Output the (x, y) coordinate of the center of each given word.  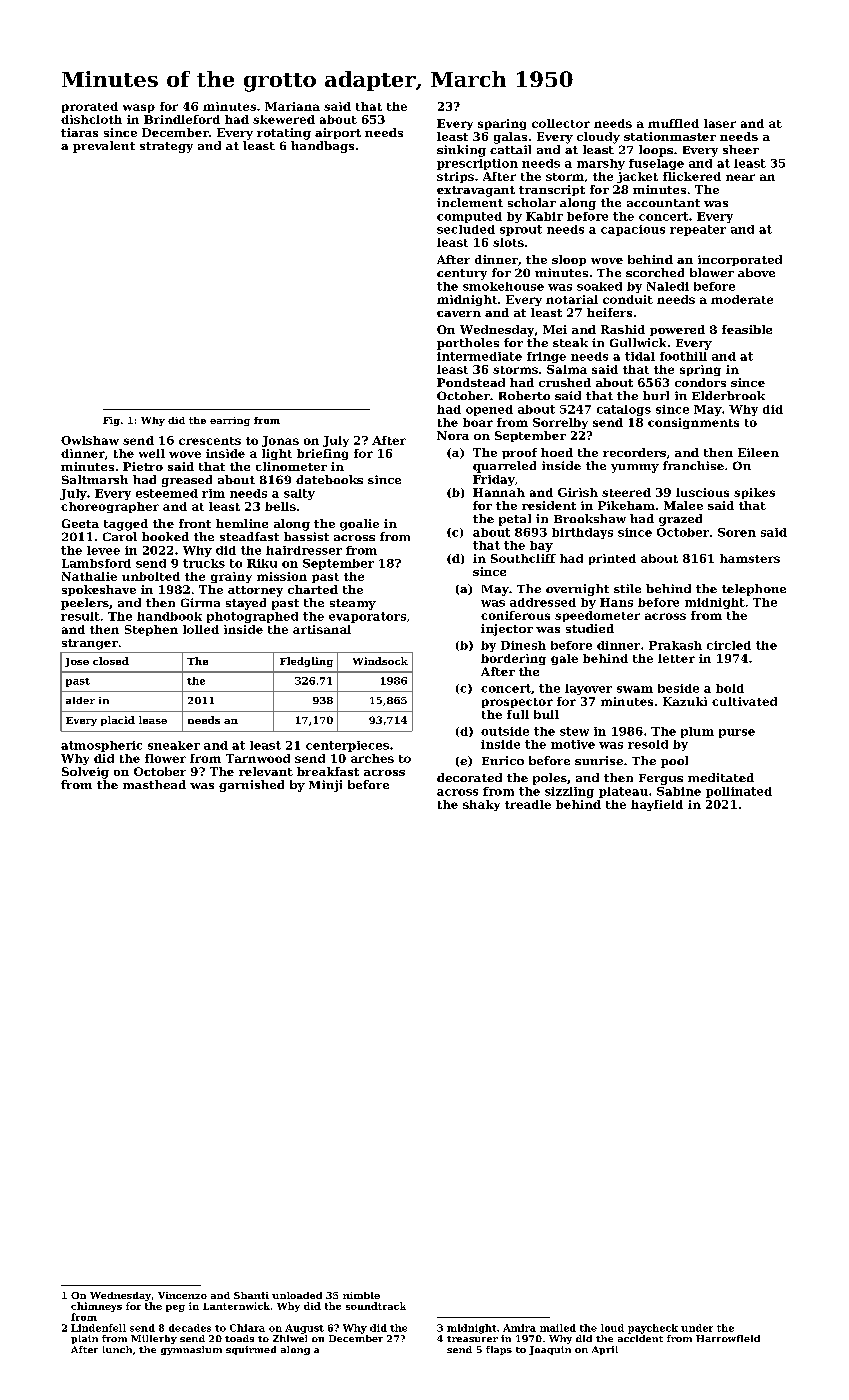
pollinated (739, 792)
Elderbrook (728, 395)
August (304, 1329)
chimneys (96, 1307)
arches (372, 758)
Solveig (85, 773)
